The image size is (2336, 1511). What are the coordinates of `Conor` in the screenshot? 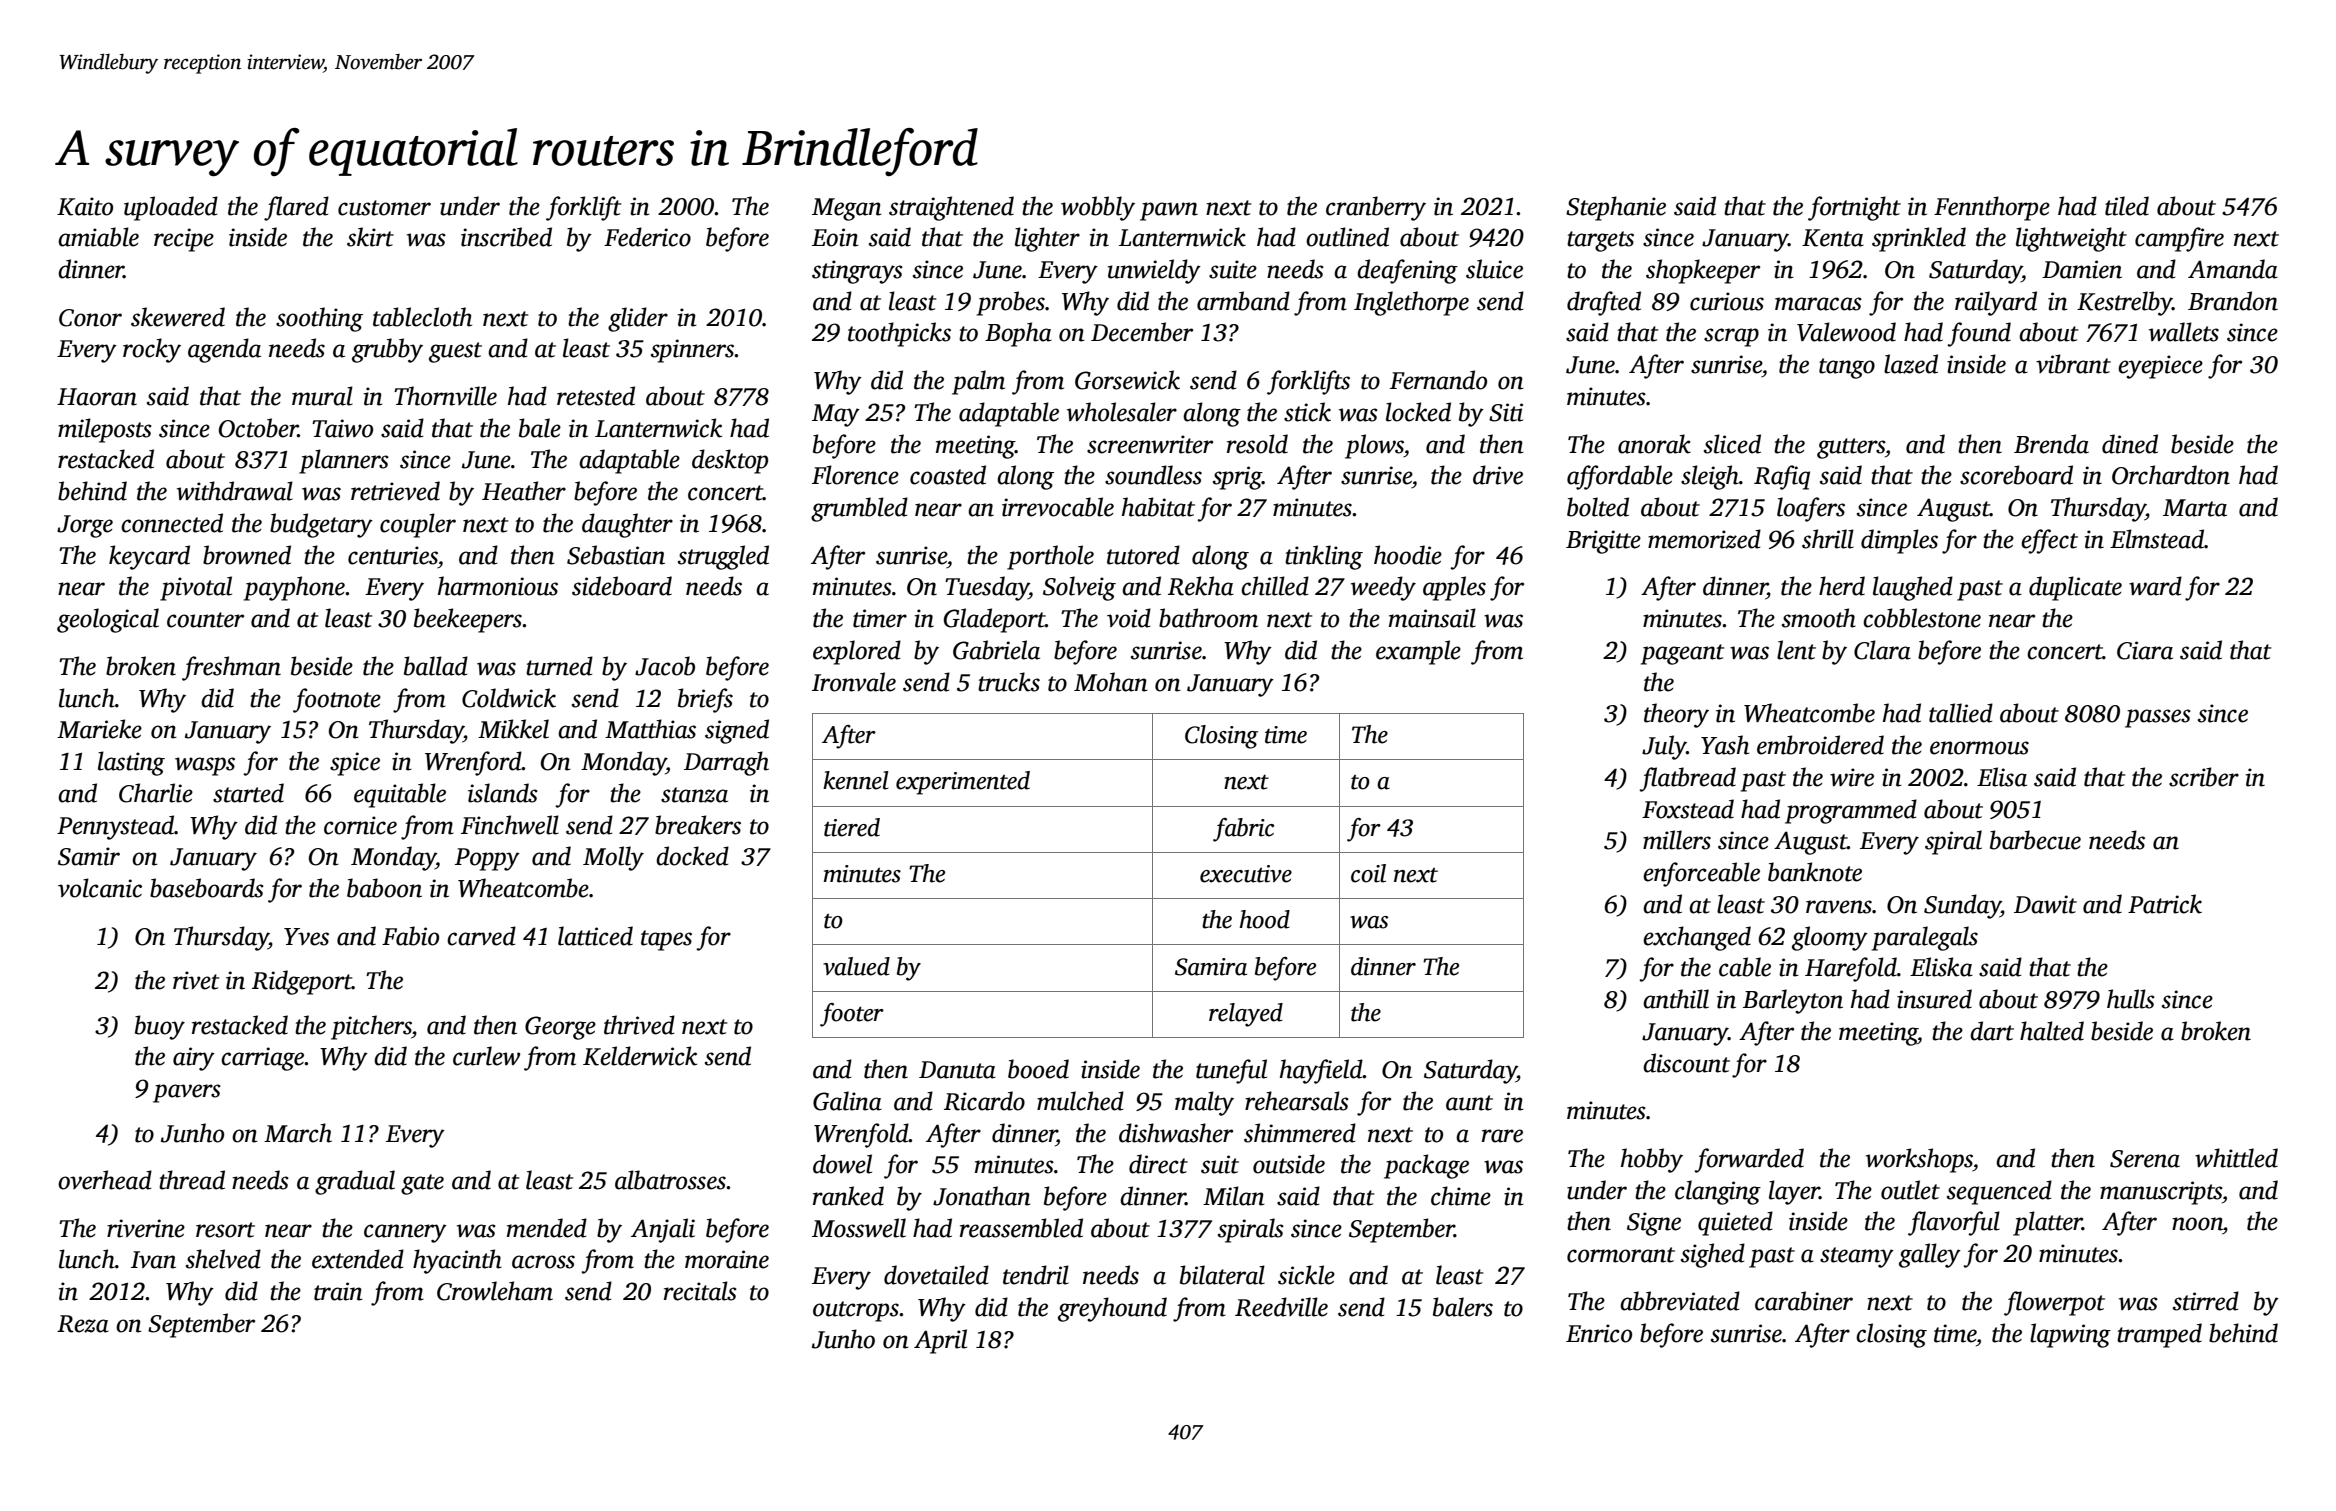 It's located at (90, 318).
